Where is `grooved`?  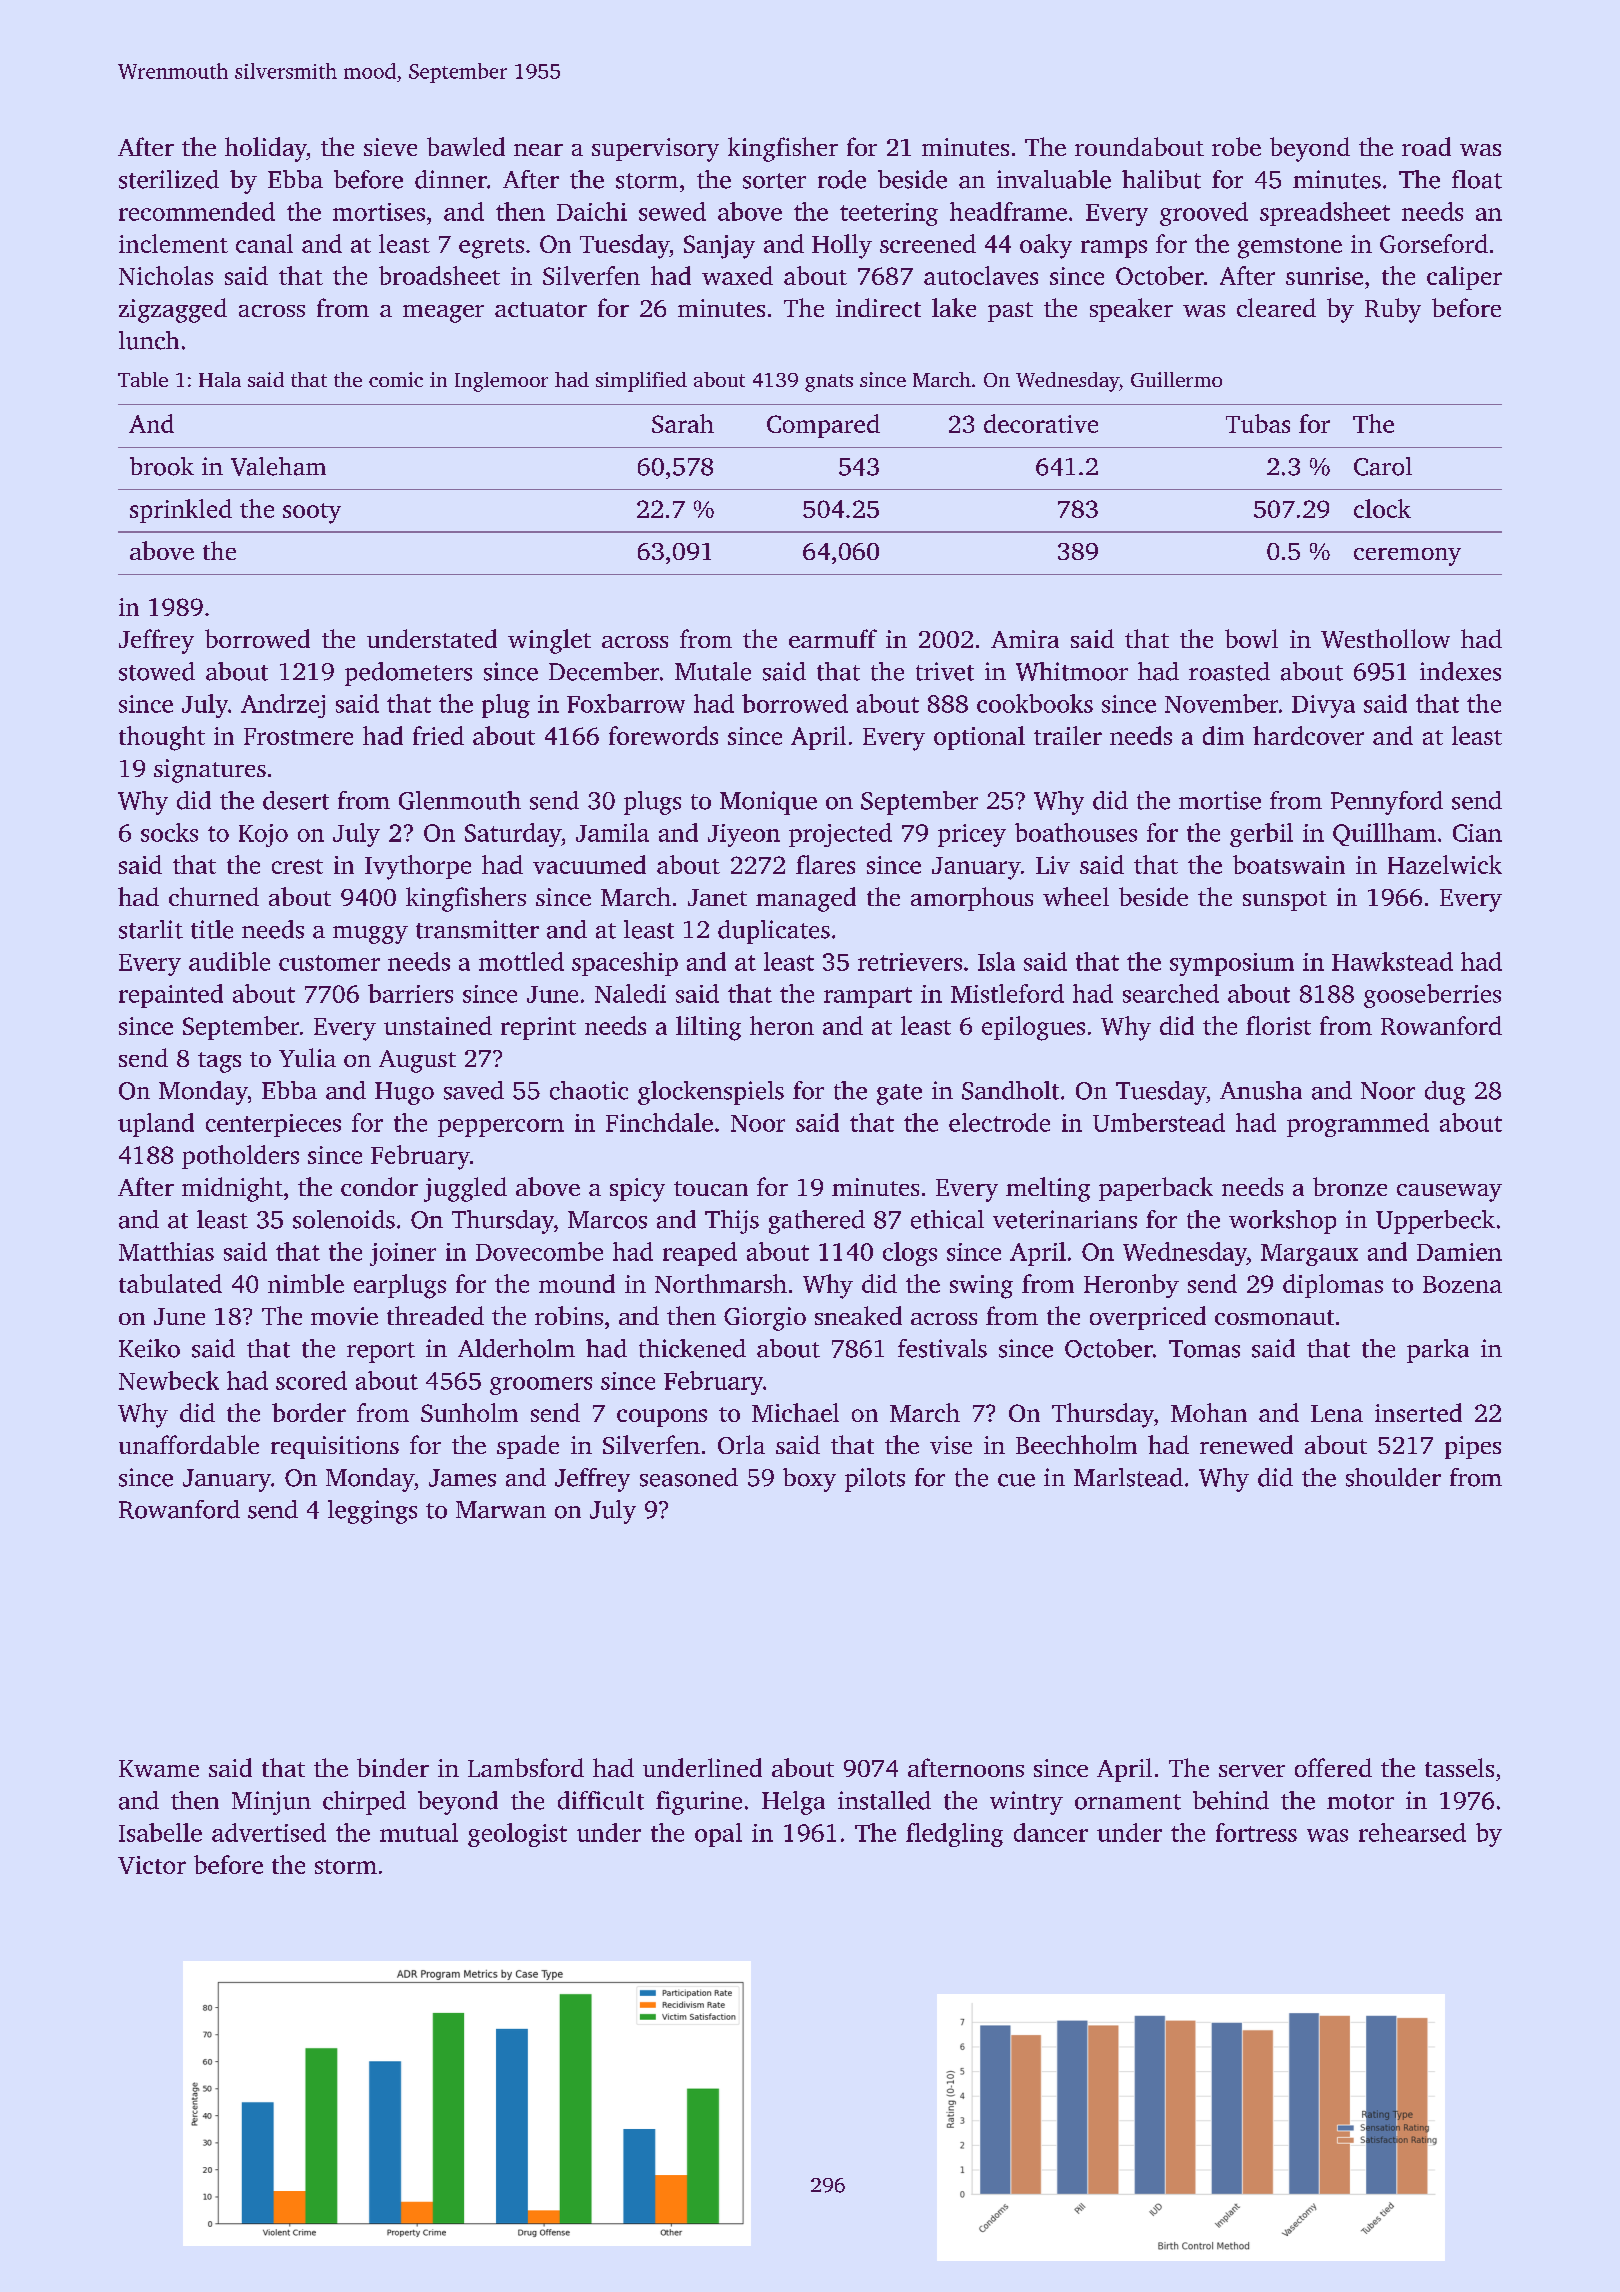 grooved is located at coordinates (1204, 214).
